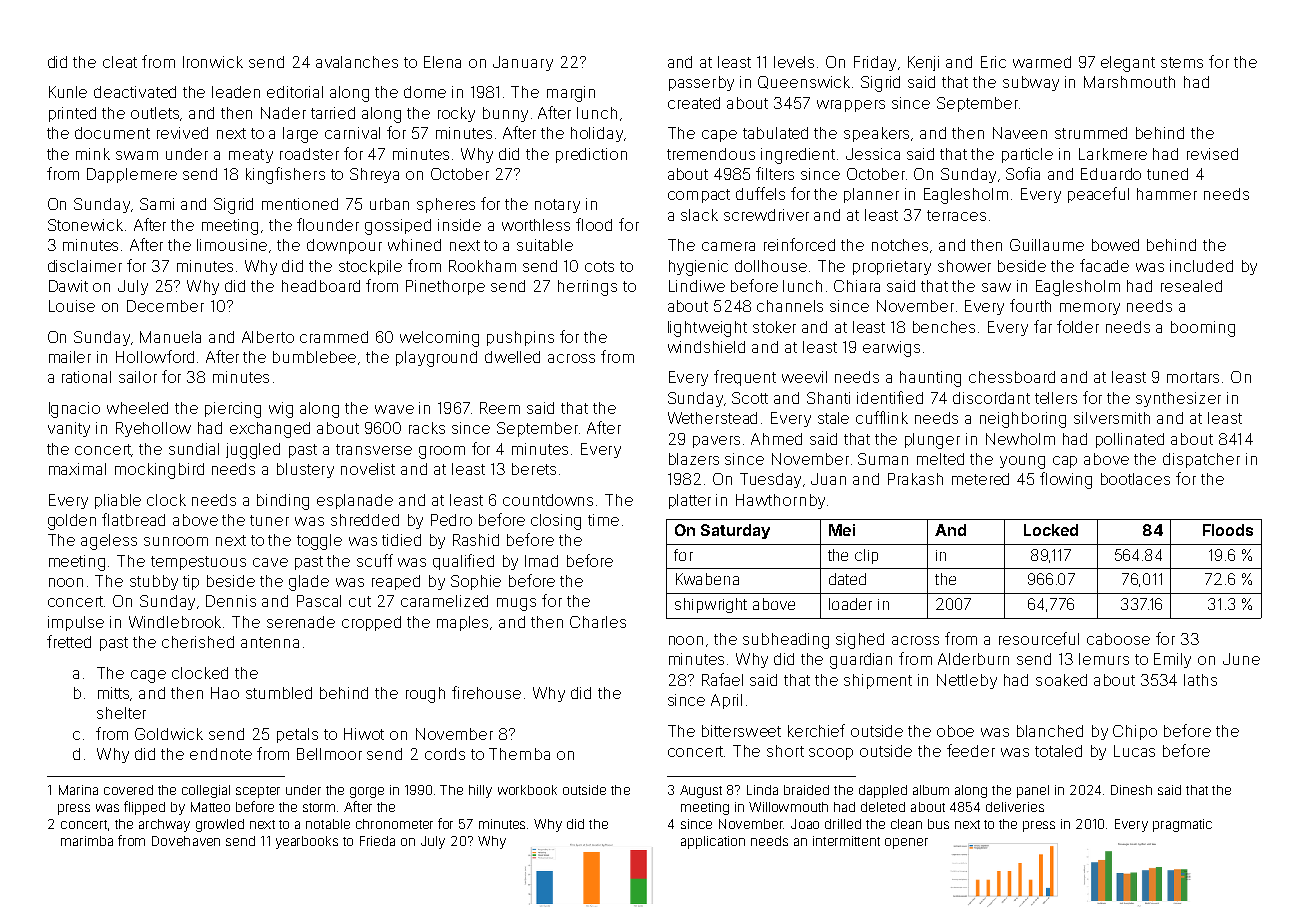 The height and width of the document is (924, 1308). What do you see at coordinates (1023, 173) in the document?
I see `Sofia` at bounding box center [1023, 173].
